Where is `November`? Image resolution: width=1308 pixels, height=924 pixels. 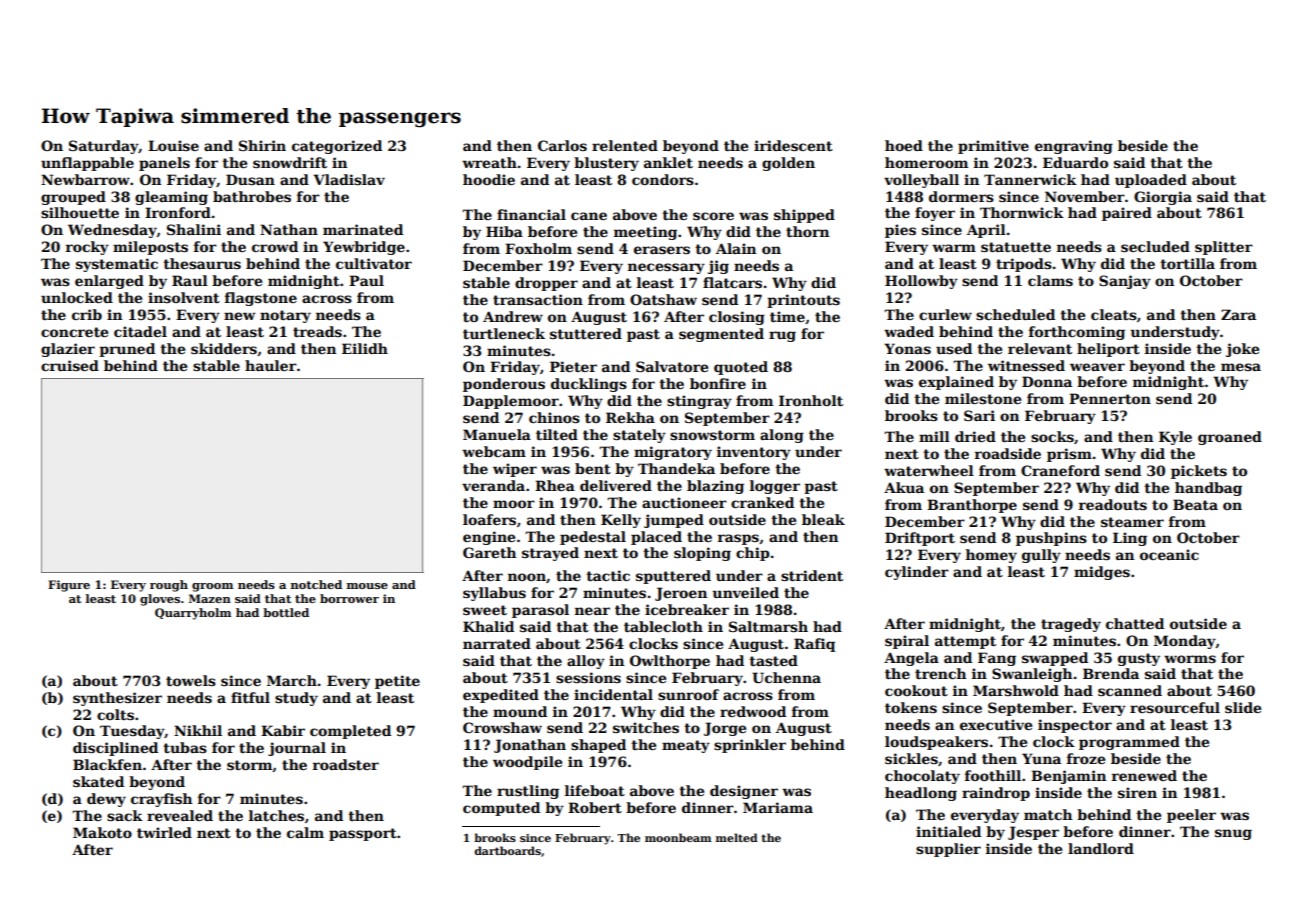
November is located at coordinates (1085, 196).
